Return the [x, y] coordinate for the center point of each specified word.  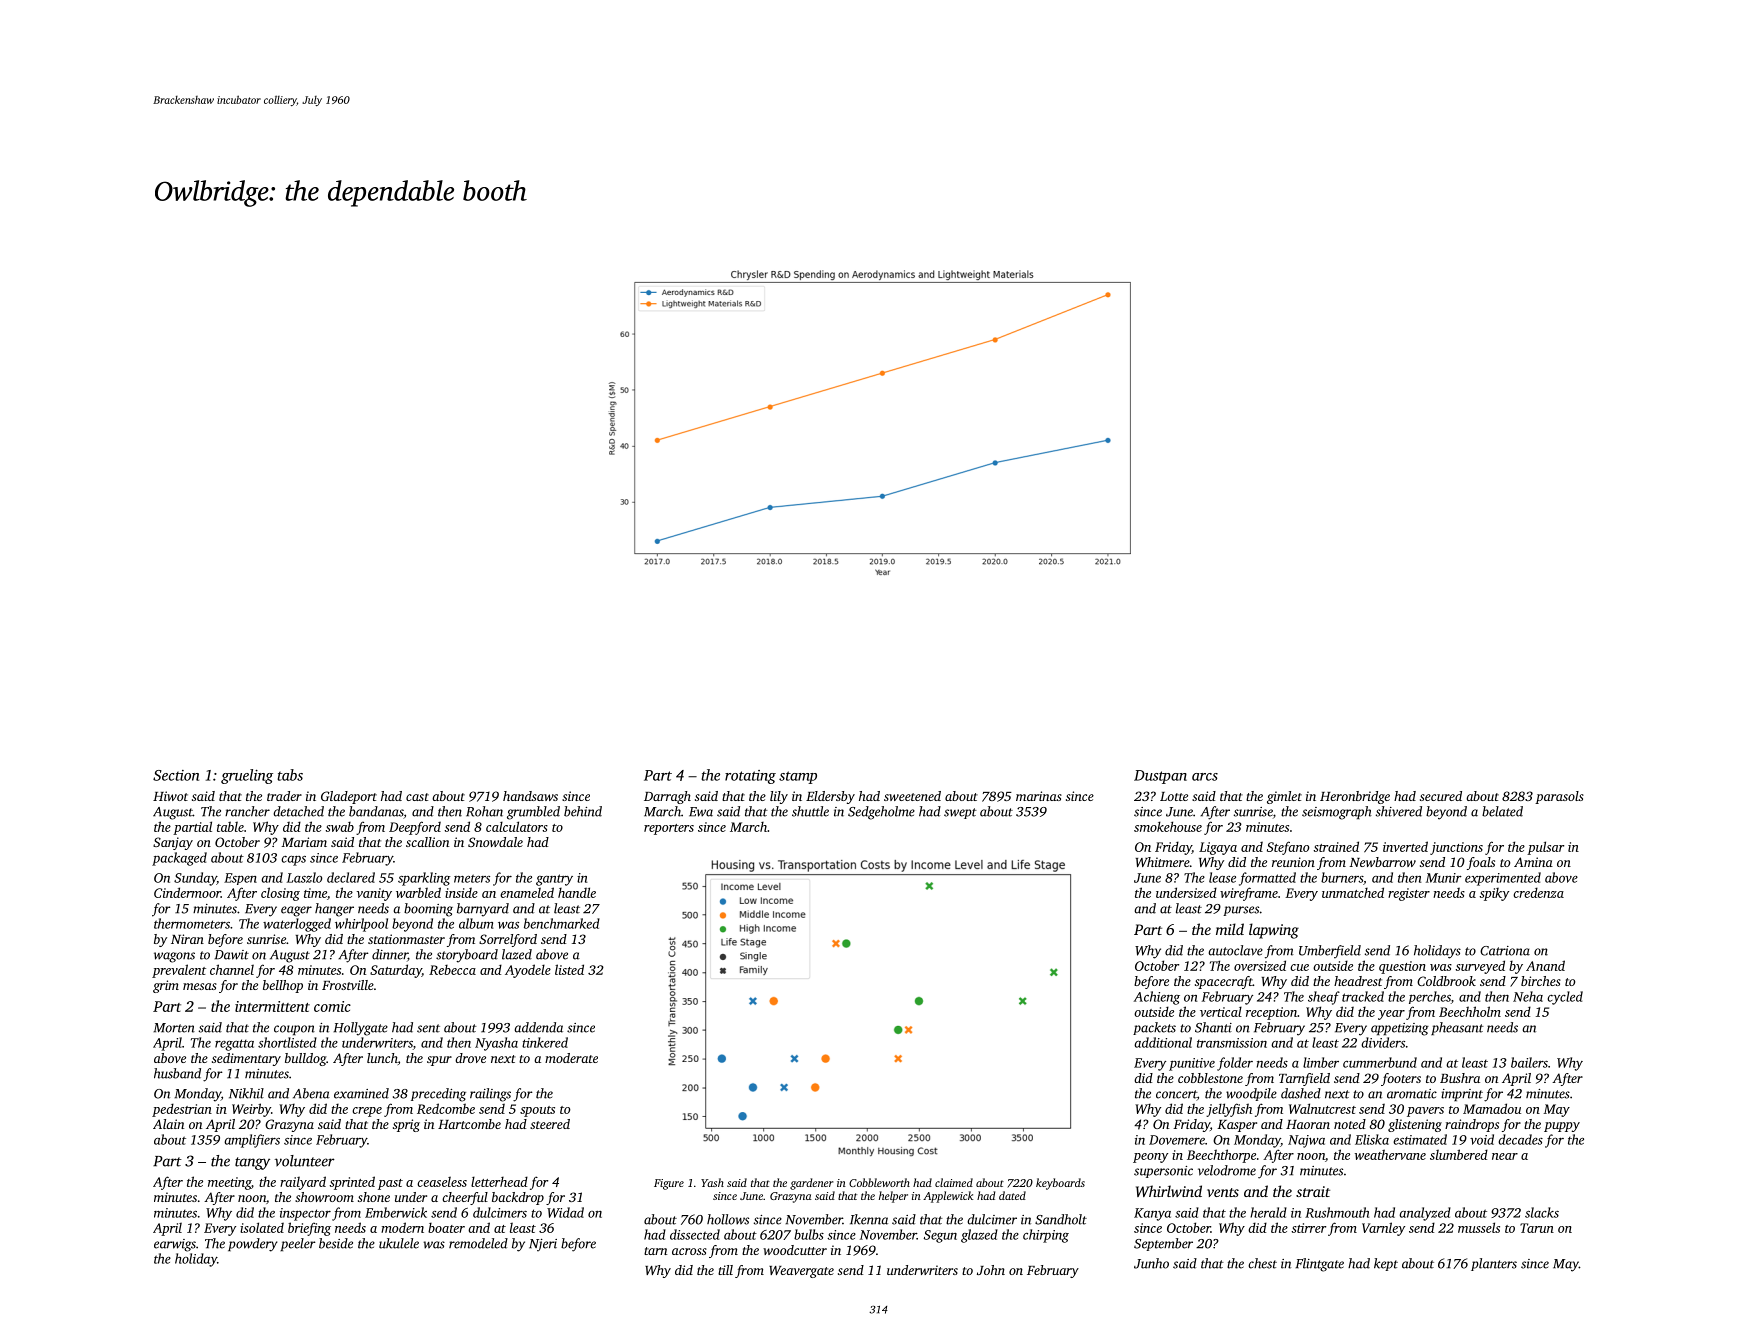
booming [428, 910]
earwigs [175, 1245]
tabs [290, 775]
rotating [750, 777]
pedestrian [182, 1110]
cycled [1565, 998]
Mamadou [1492, 1108]
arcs [1205, 777]
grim [166, 986]
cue [1299, 967]
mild [1230, 929]
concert [1176, 1095]
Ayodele [528, 971]
